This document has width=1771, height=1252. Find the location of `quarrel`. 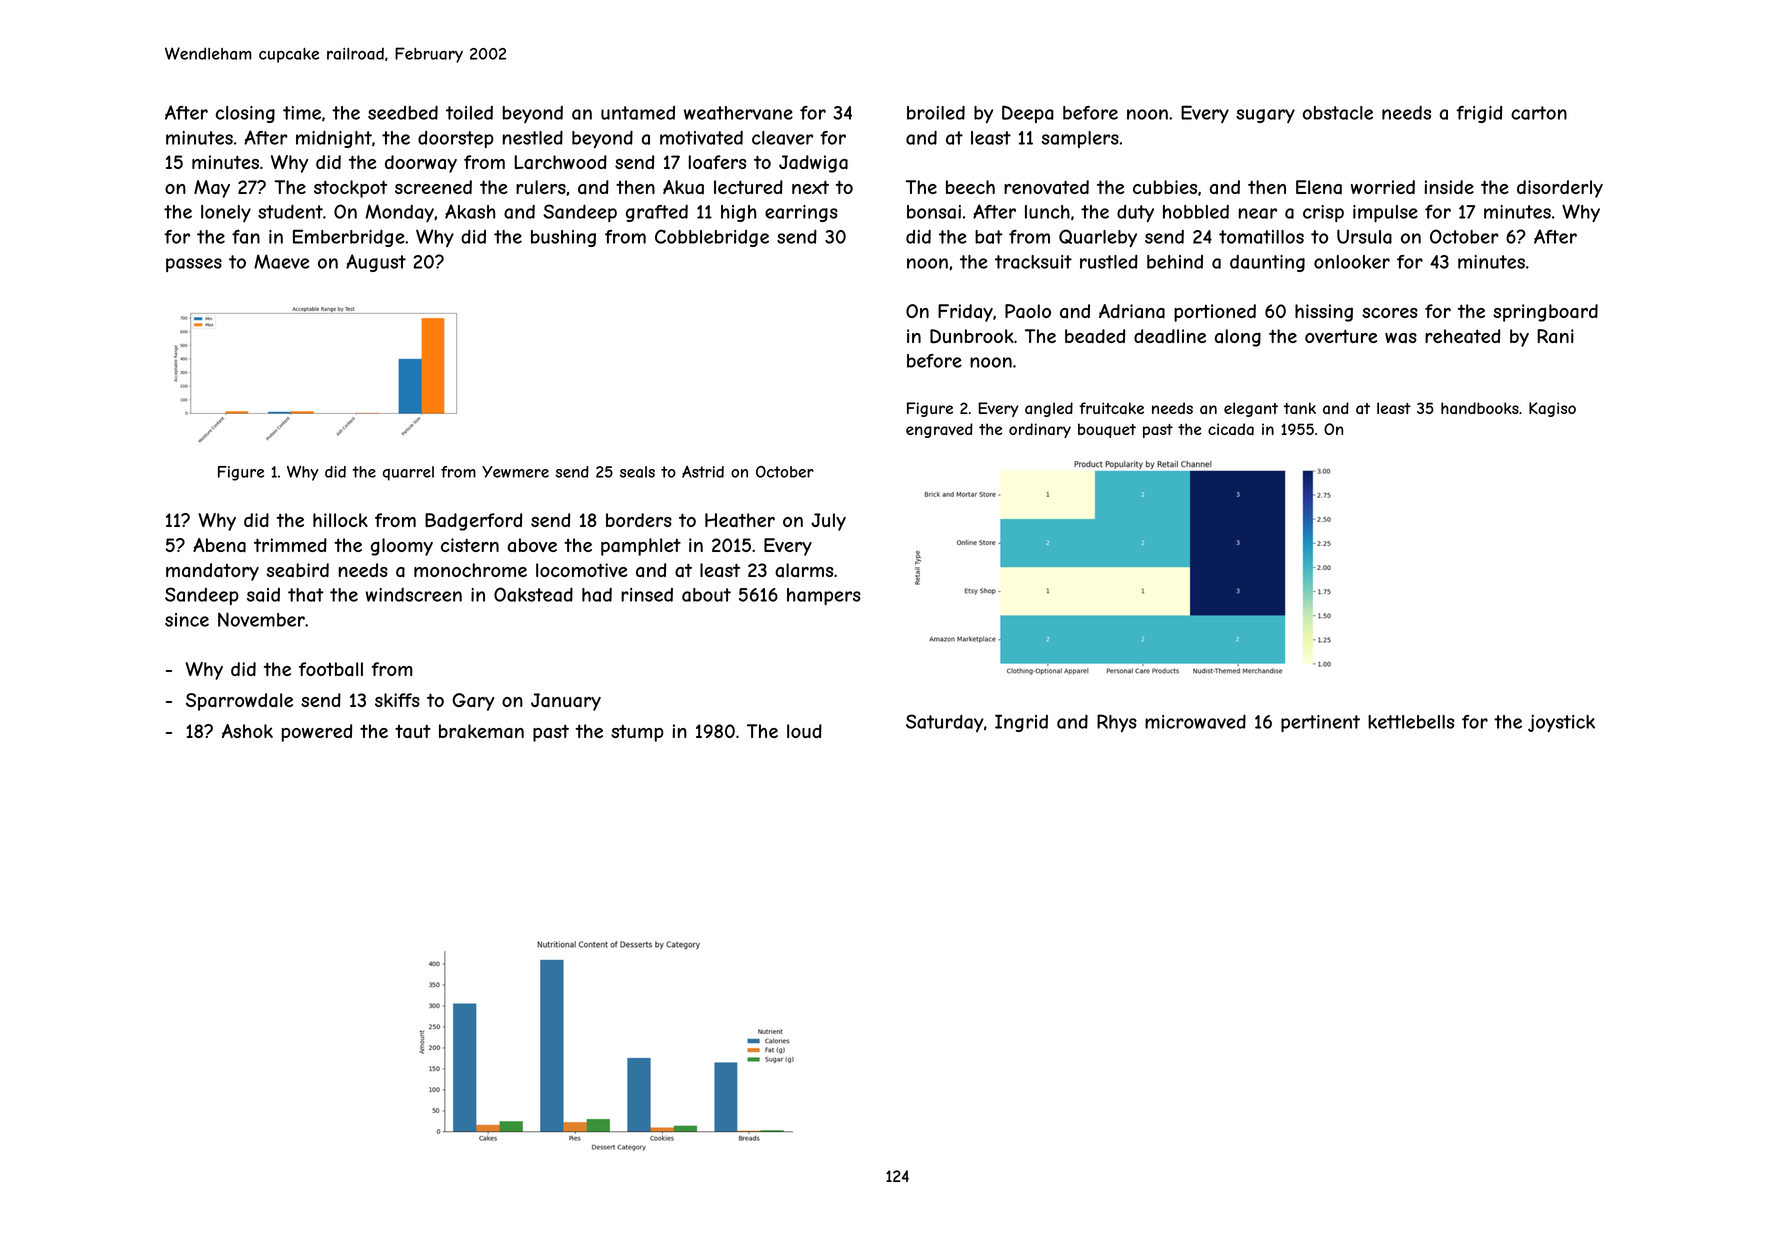

quarrel is located at coordinates (408, 473).
